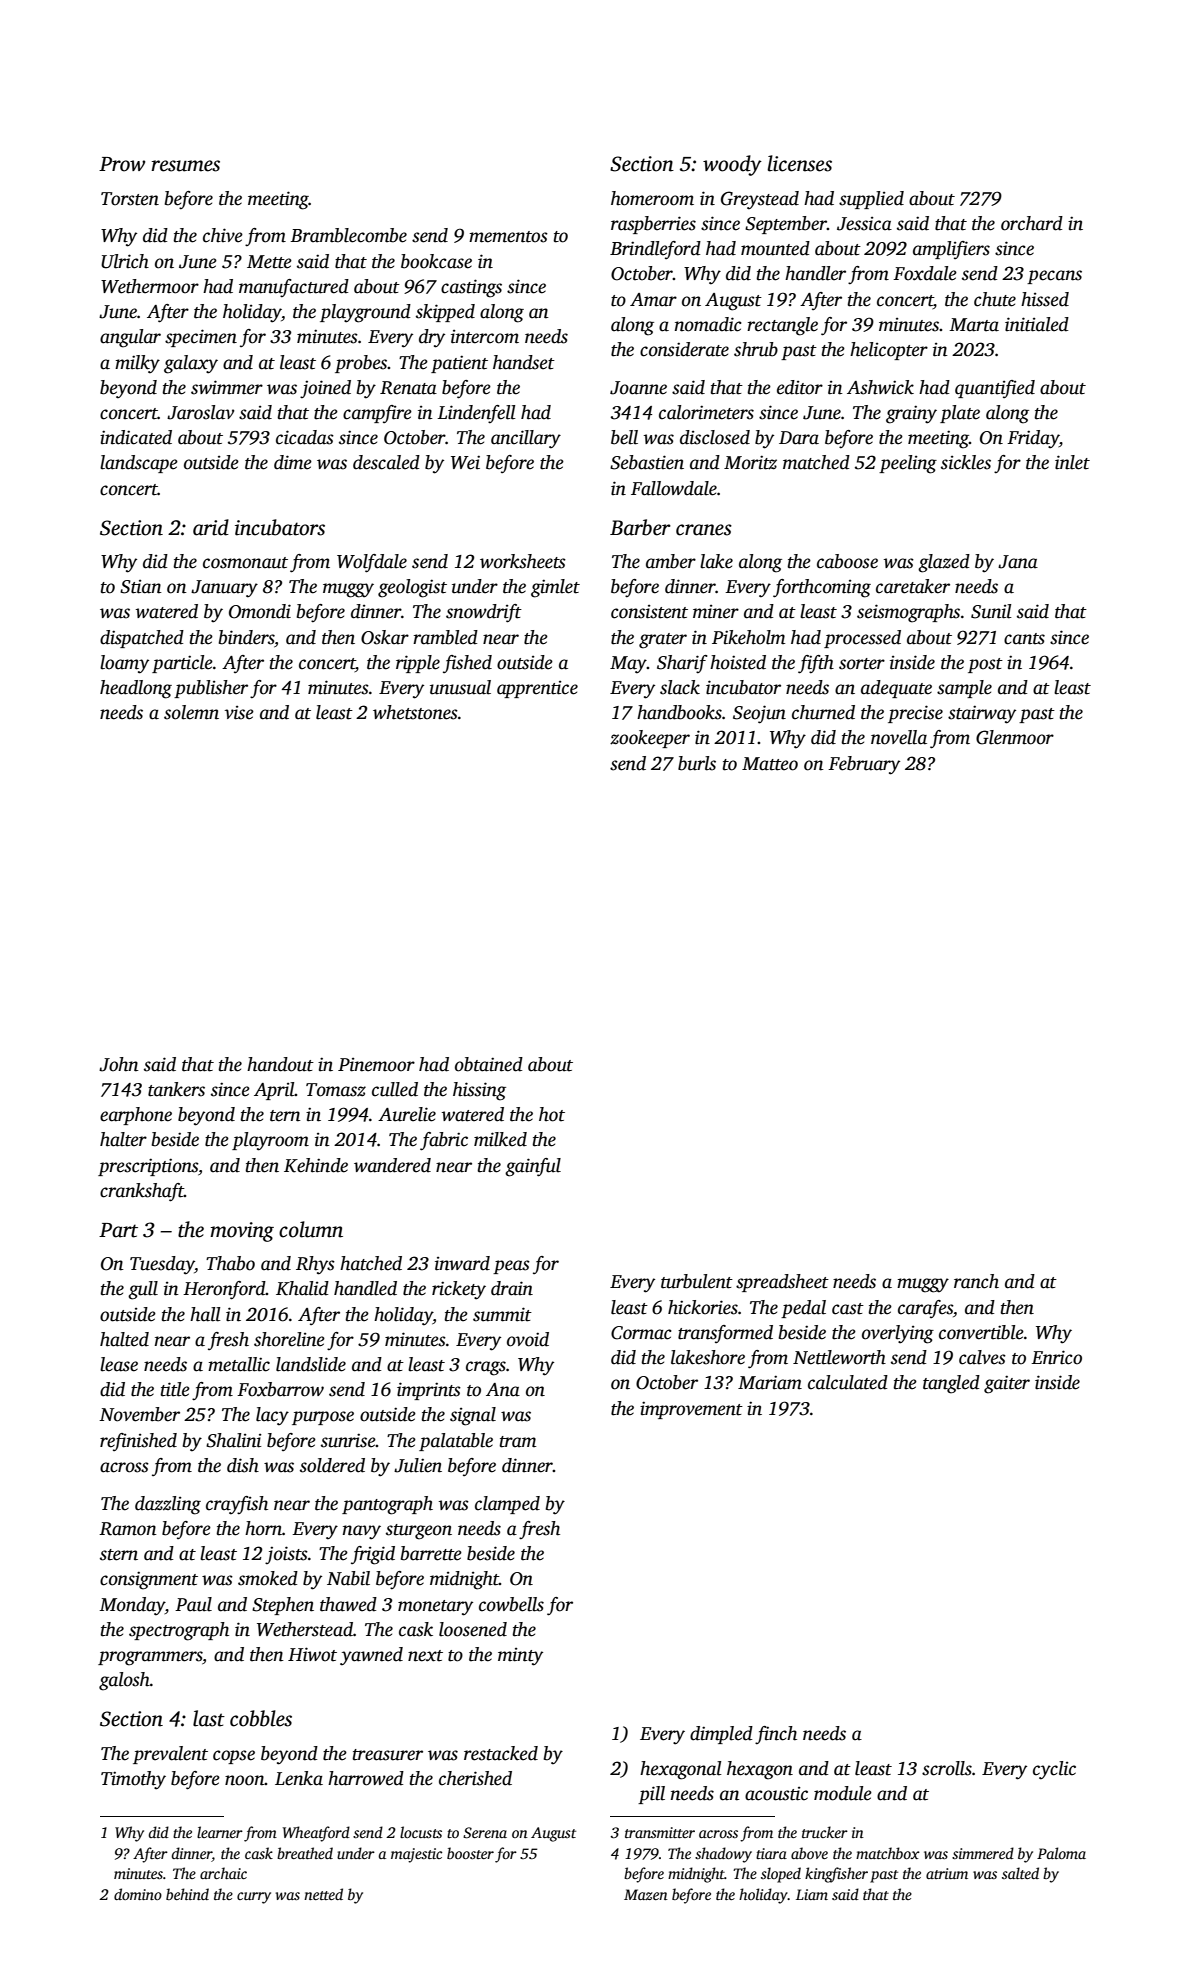  Describe the element at coordinates (507, 1505) in the screenshot. I see `clamped` at that location.
